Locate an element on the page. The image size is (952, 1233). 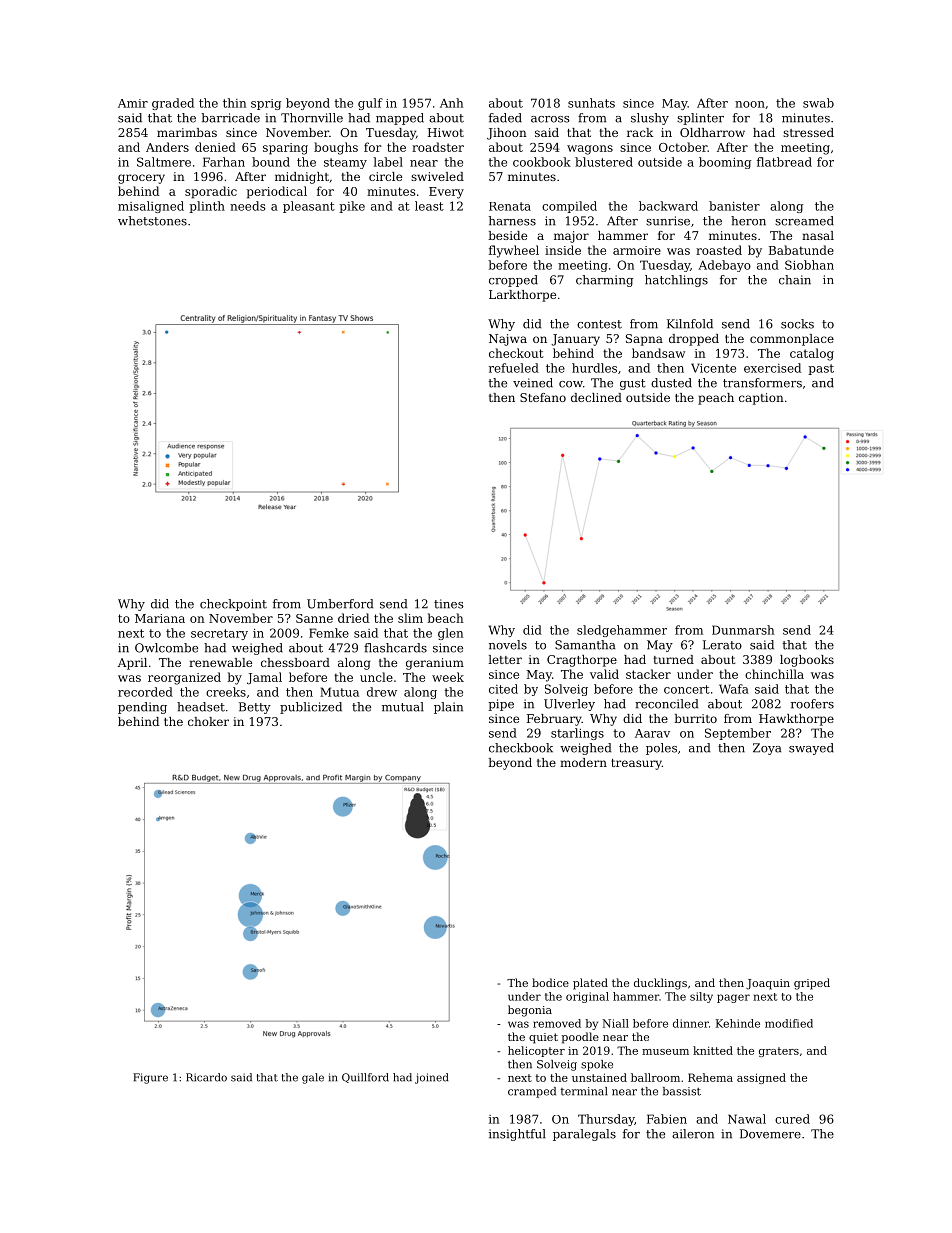
secretary is located at coordinates (219, 634).
